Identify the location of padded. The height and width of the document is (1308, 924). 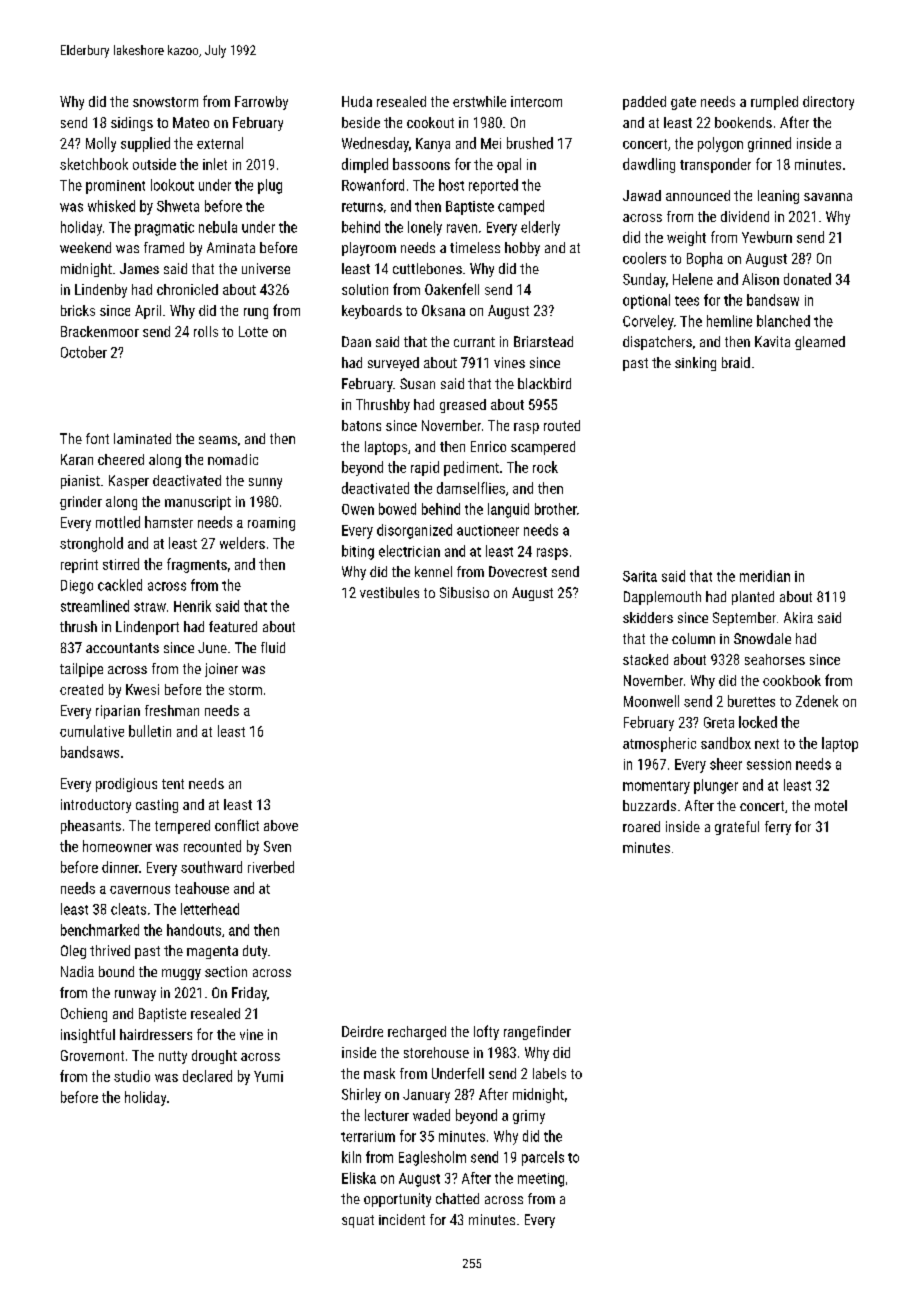
(644, 103).
